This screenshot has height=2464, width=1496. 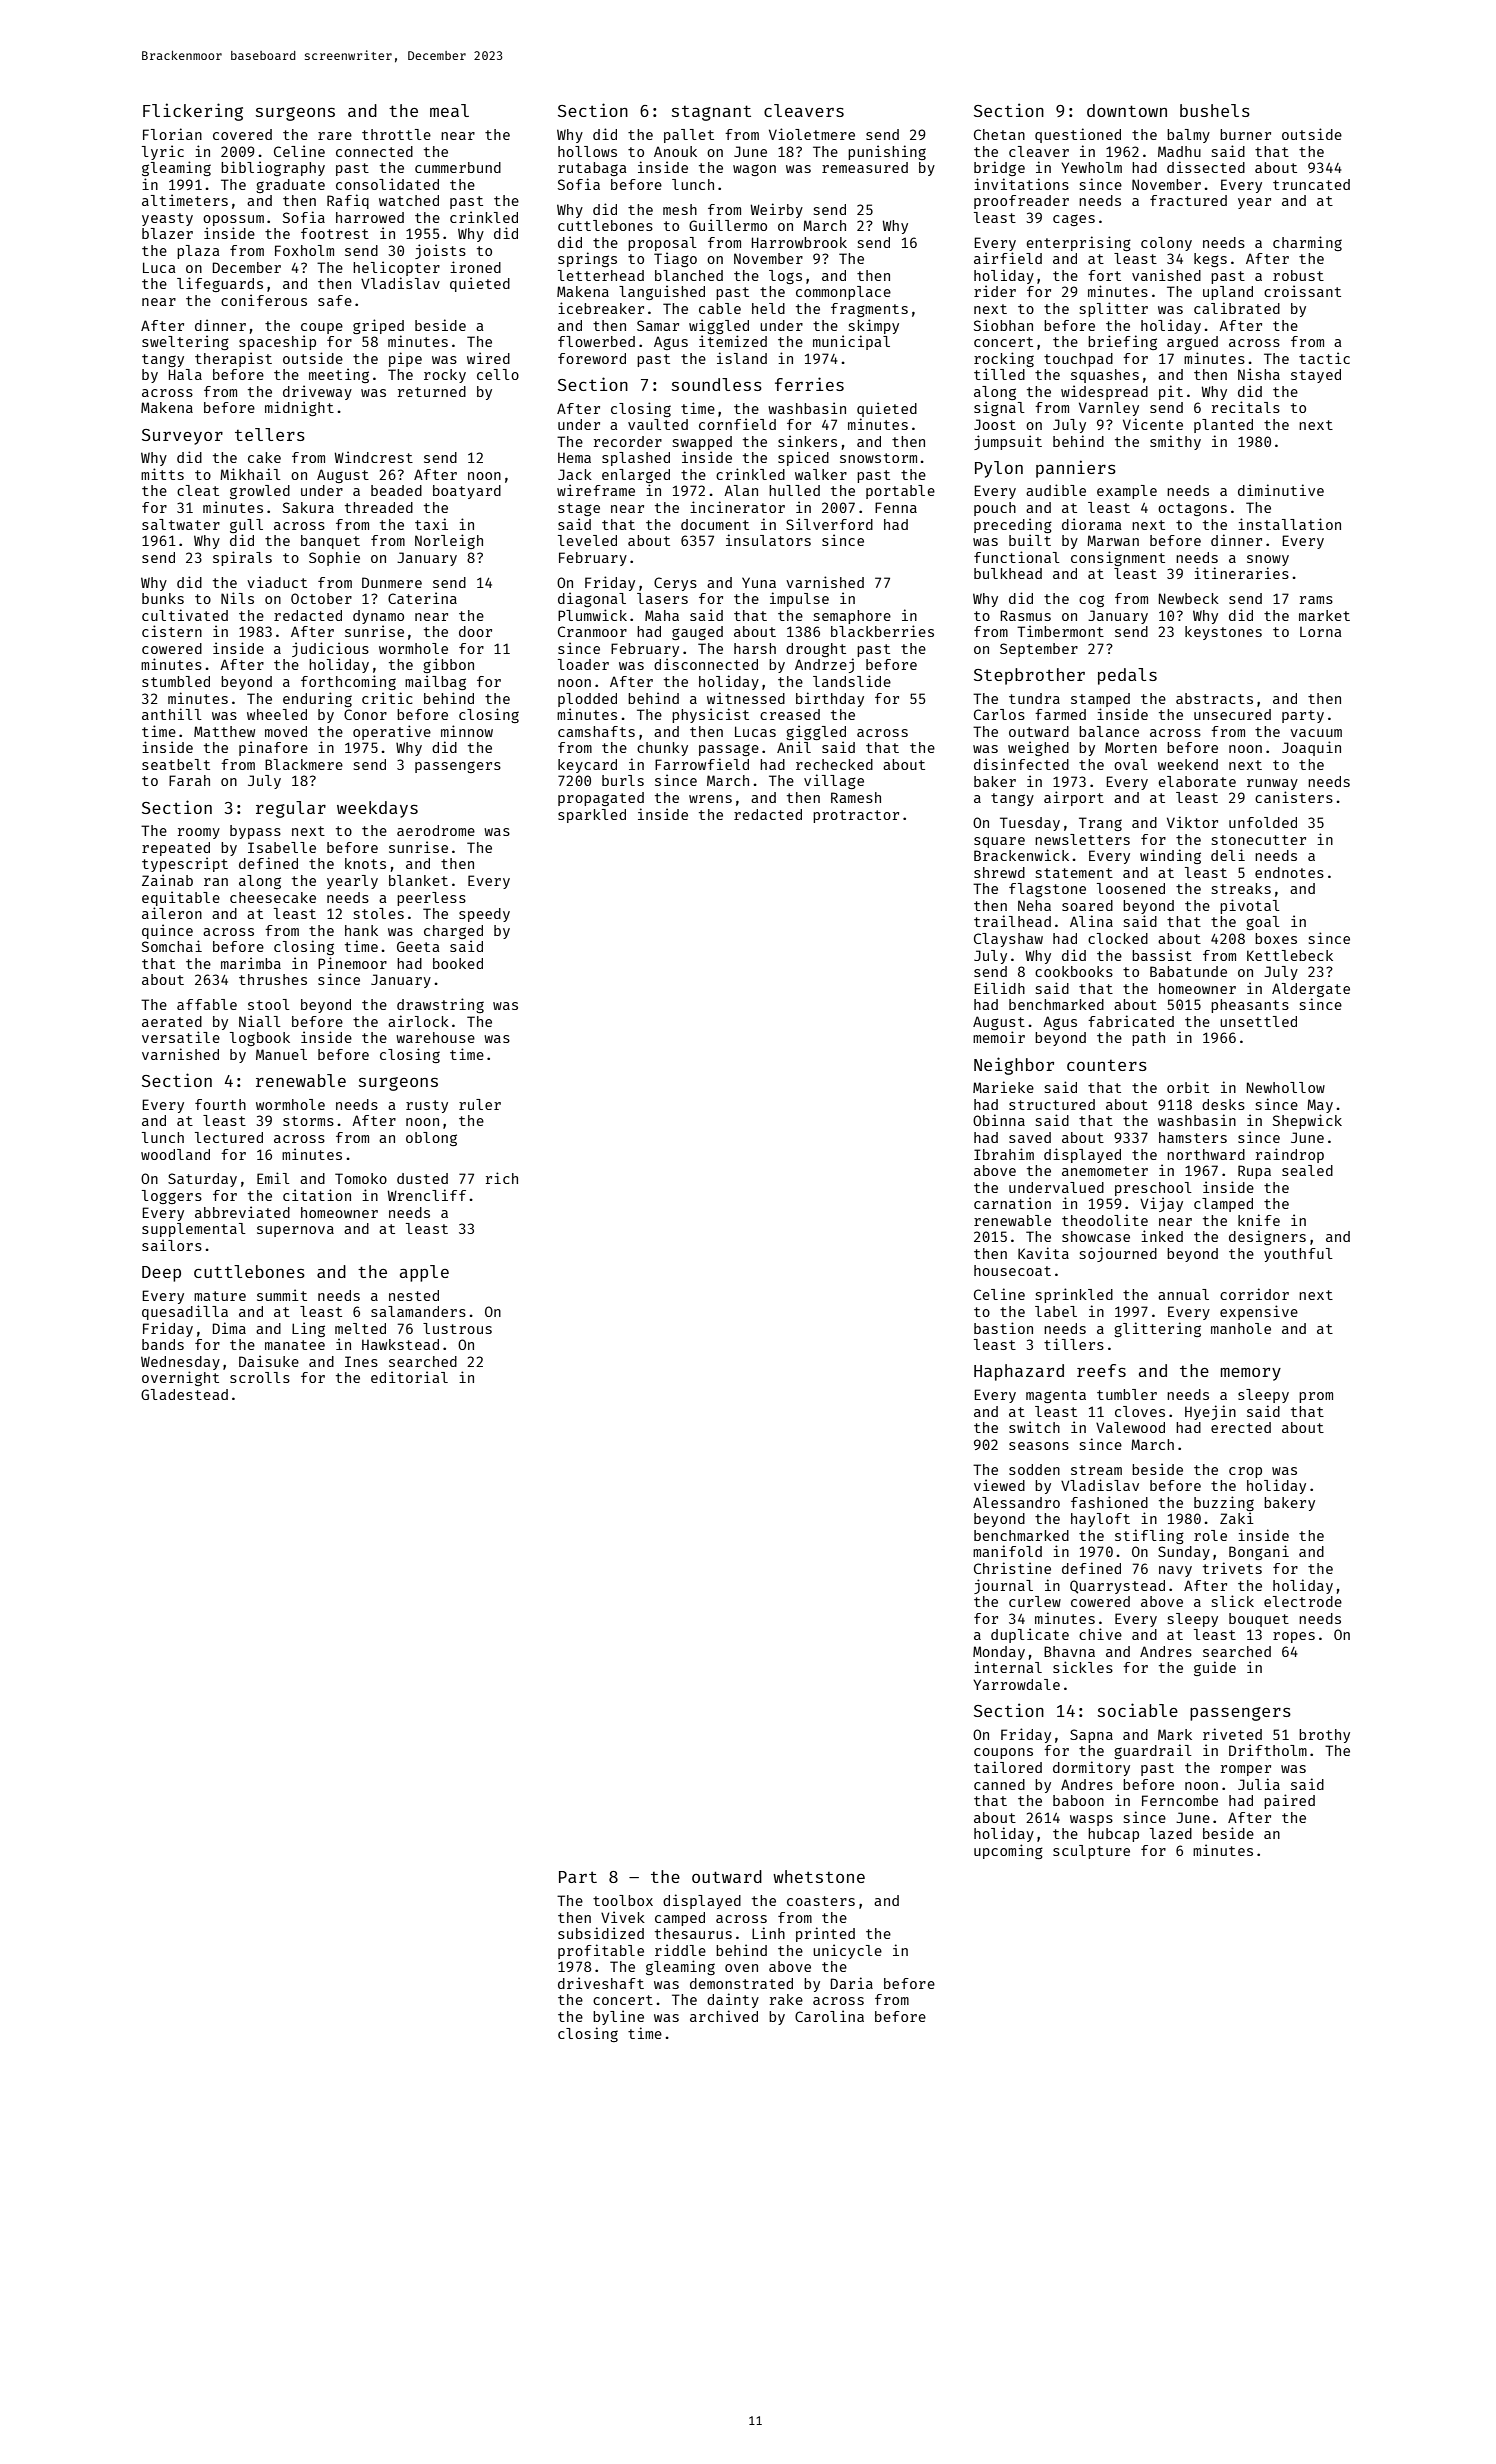 What do you see at coordinates (457, 1328) in the screenshot?
I see `lustrous` at bounding box center [457, 1328].
